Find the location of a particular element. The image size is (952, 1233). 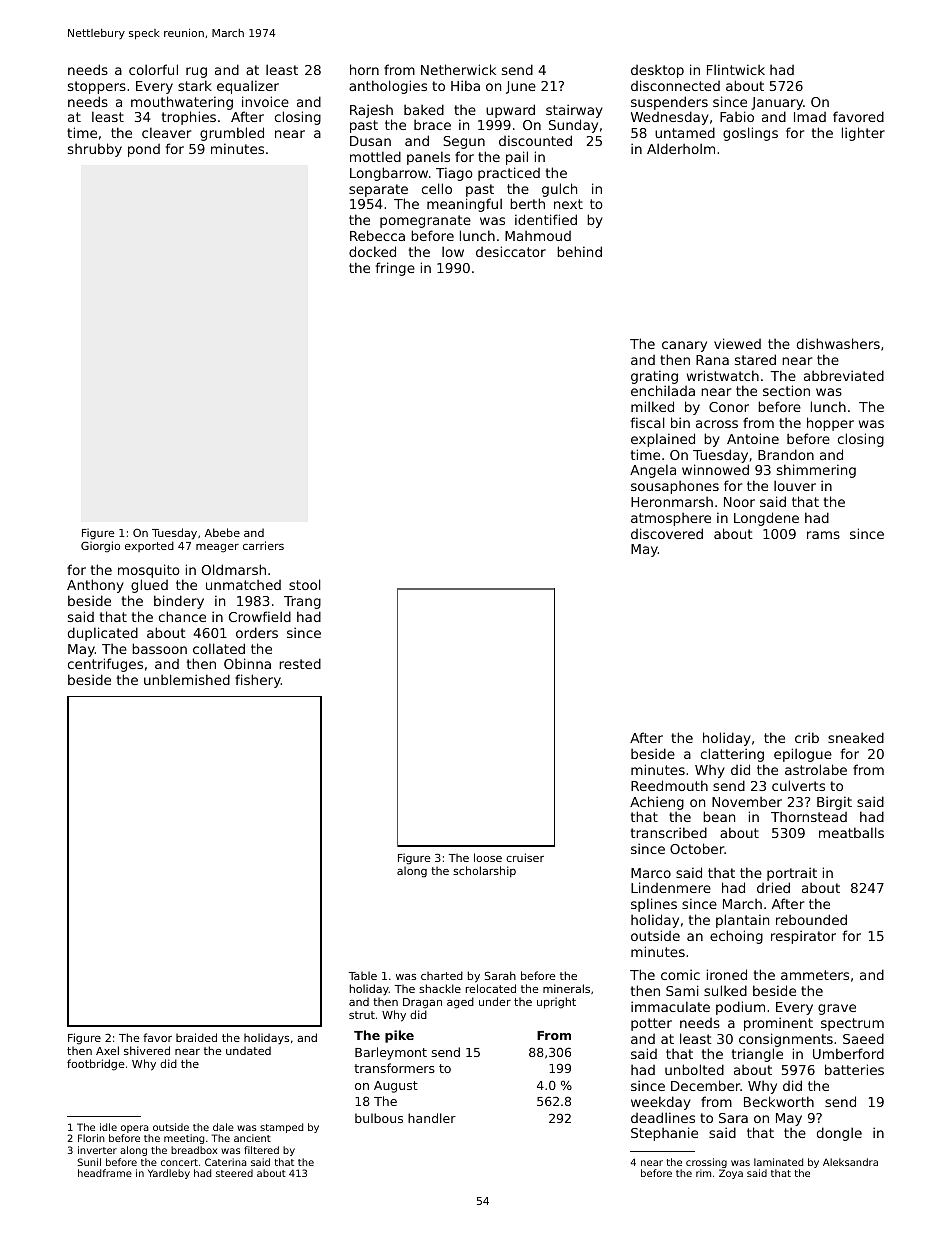

wristwatch is located at coordinates (723, 375).
